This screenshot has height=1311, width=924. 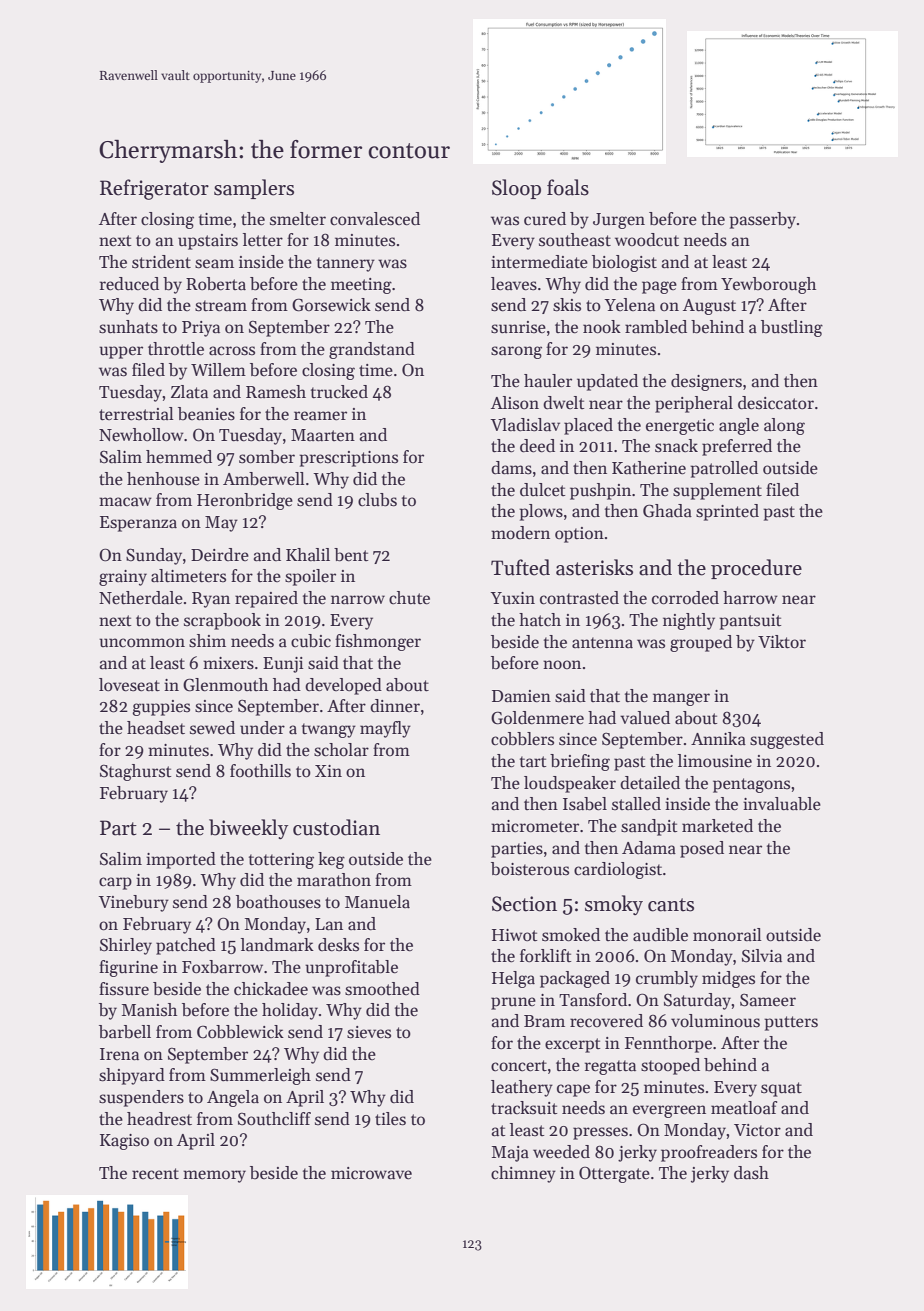 What do you see at coordinates (718, 739) in the screenshot?
I see `Annika` at bounding box center [718, 739].
